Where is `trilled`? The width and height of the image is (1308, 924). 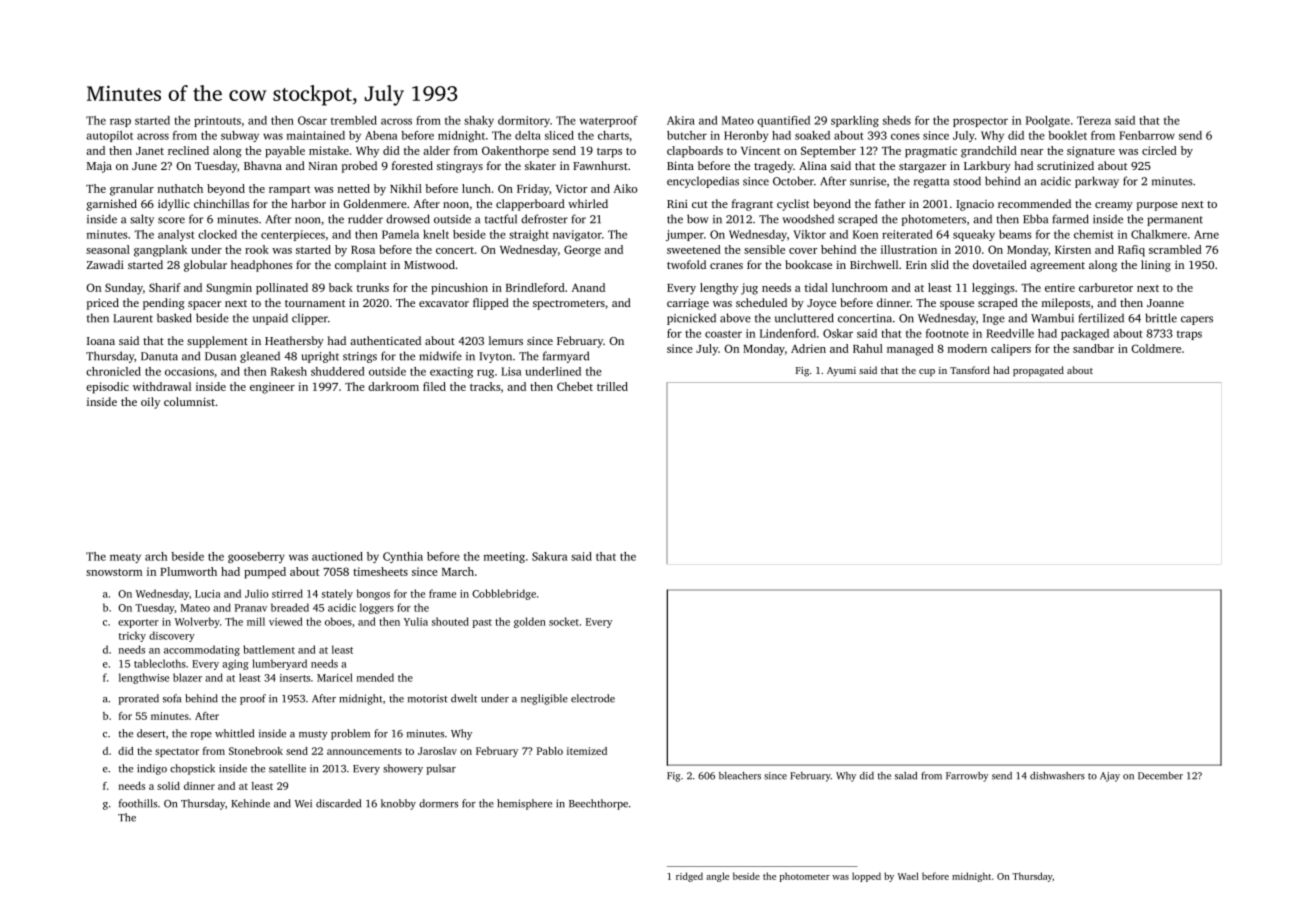 trilled is located at coordinates (612, 386).
